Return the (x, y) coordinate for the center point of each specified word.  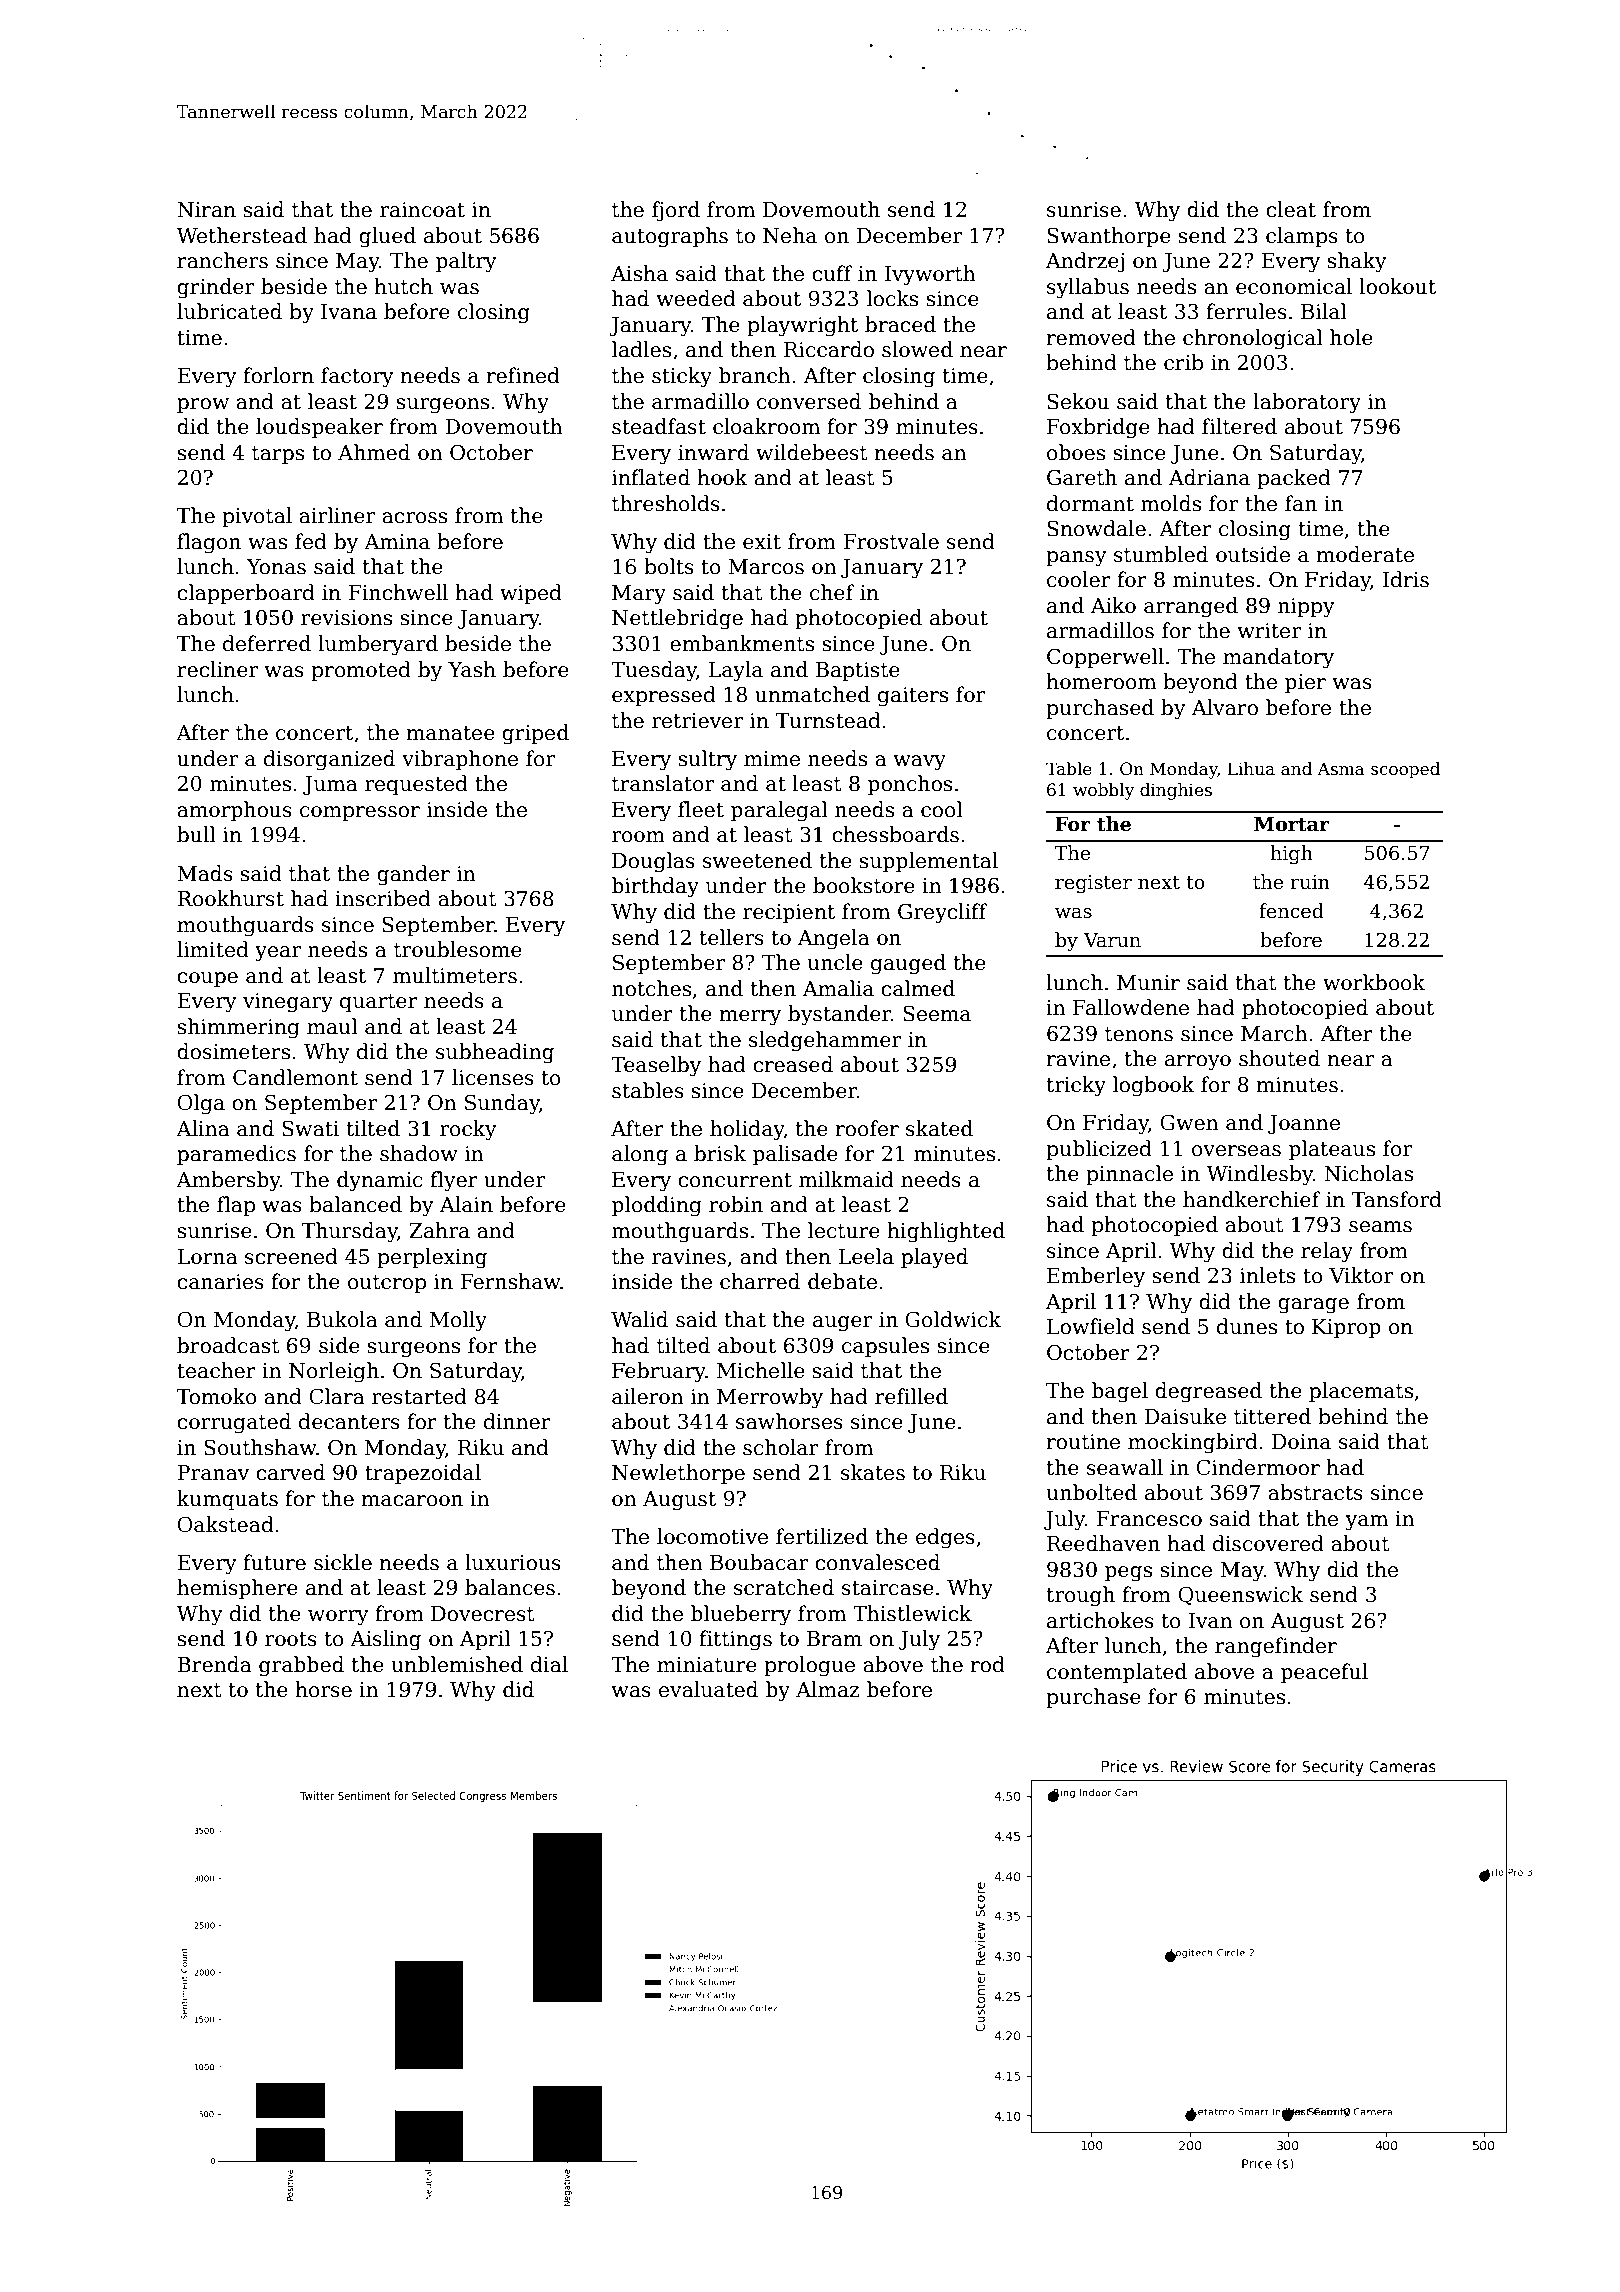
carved (290, 1472)
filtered (1239, 426)
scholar (780, 1447)
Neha (790, 235)
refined (523, 375)
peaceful (1324, 1673)
